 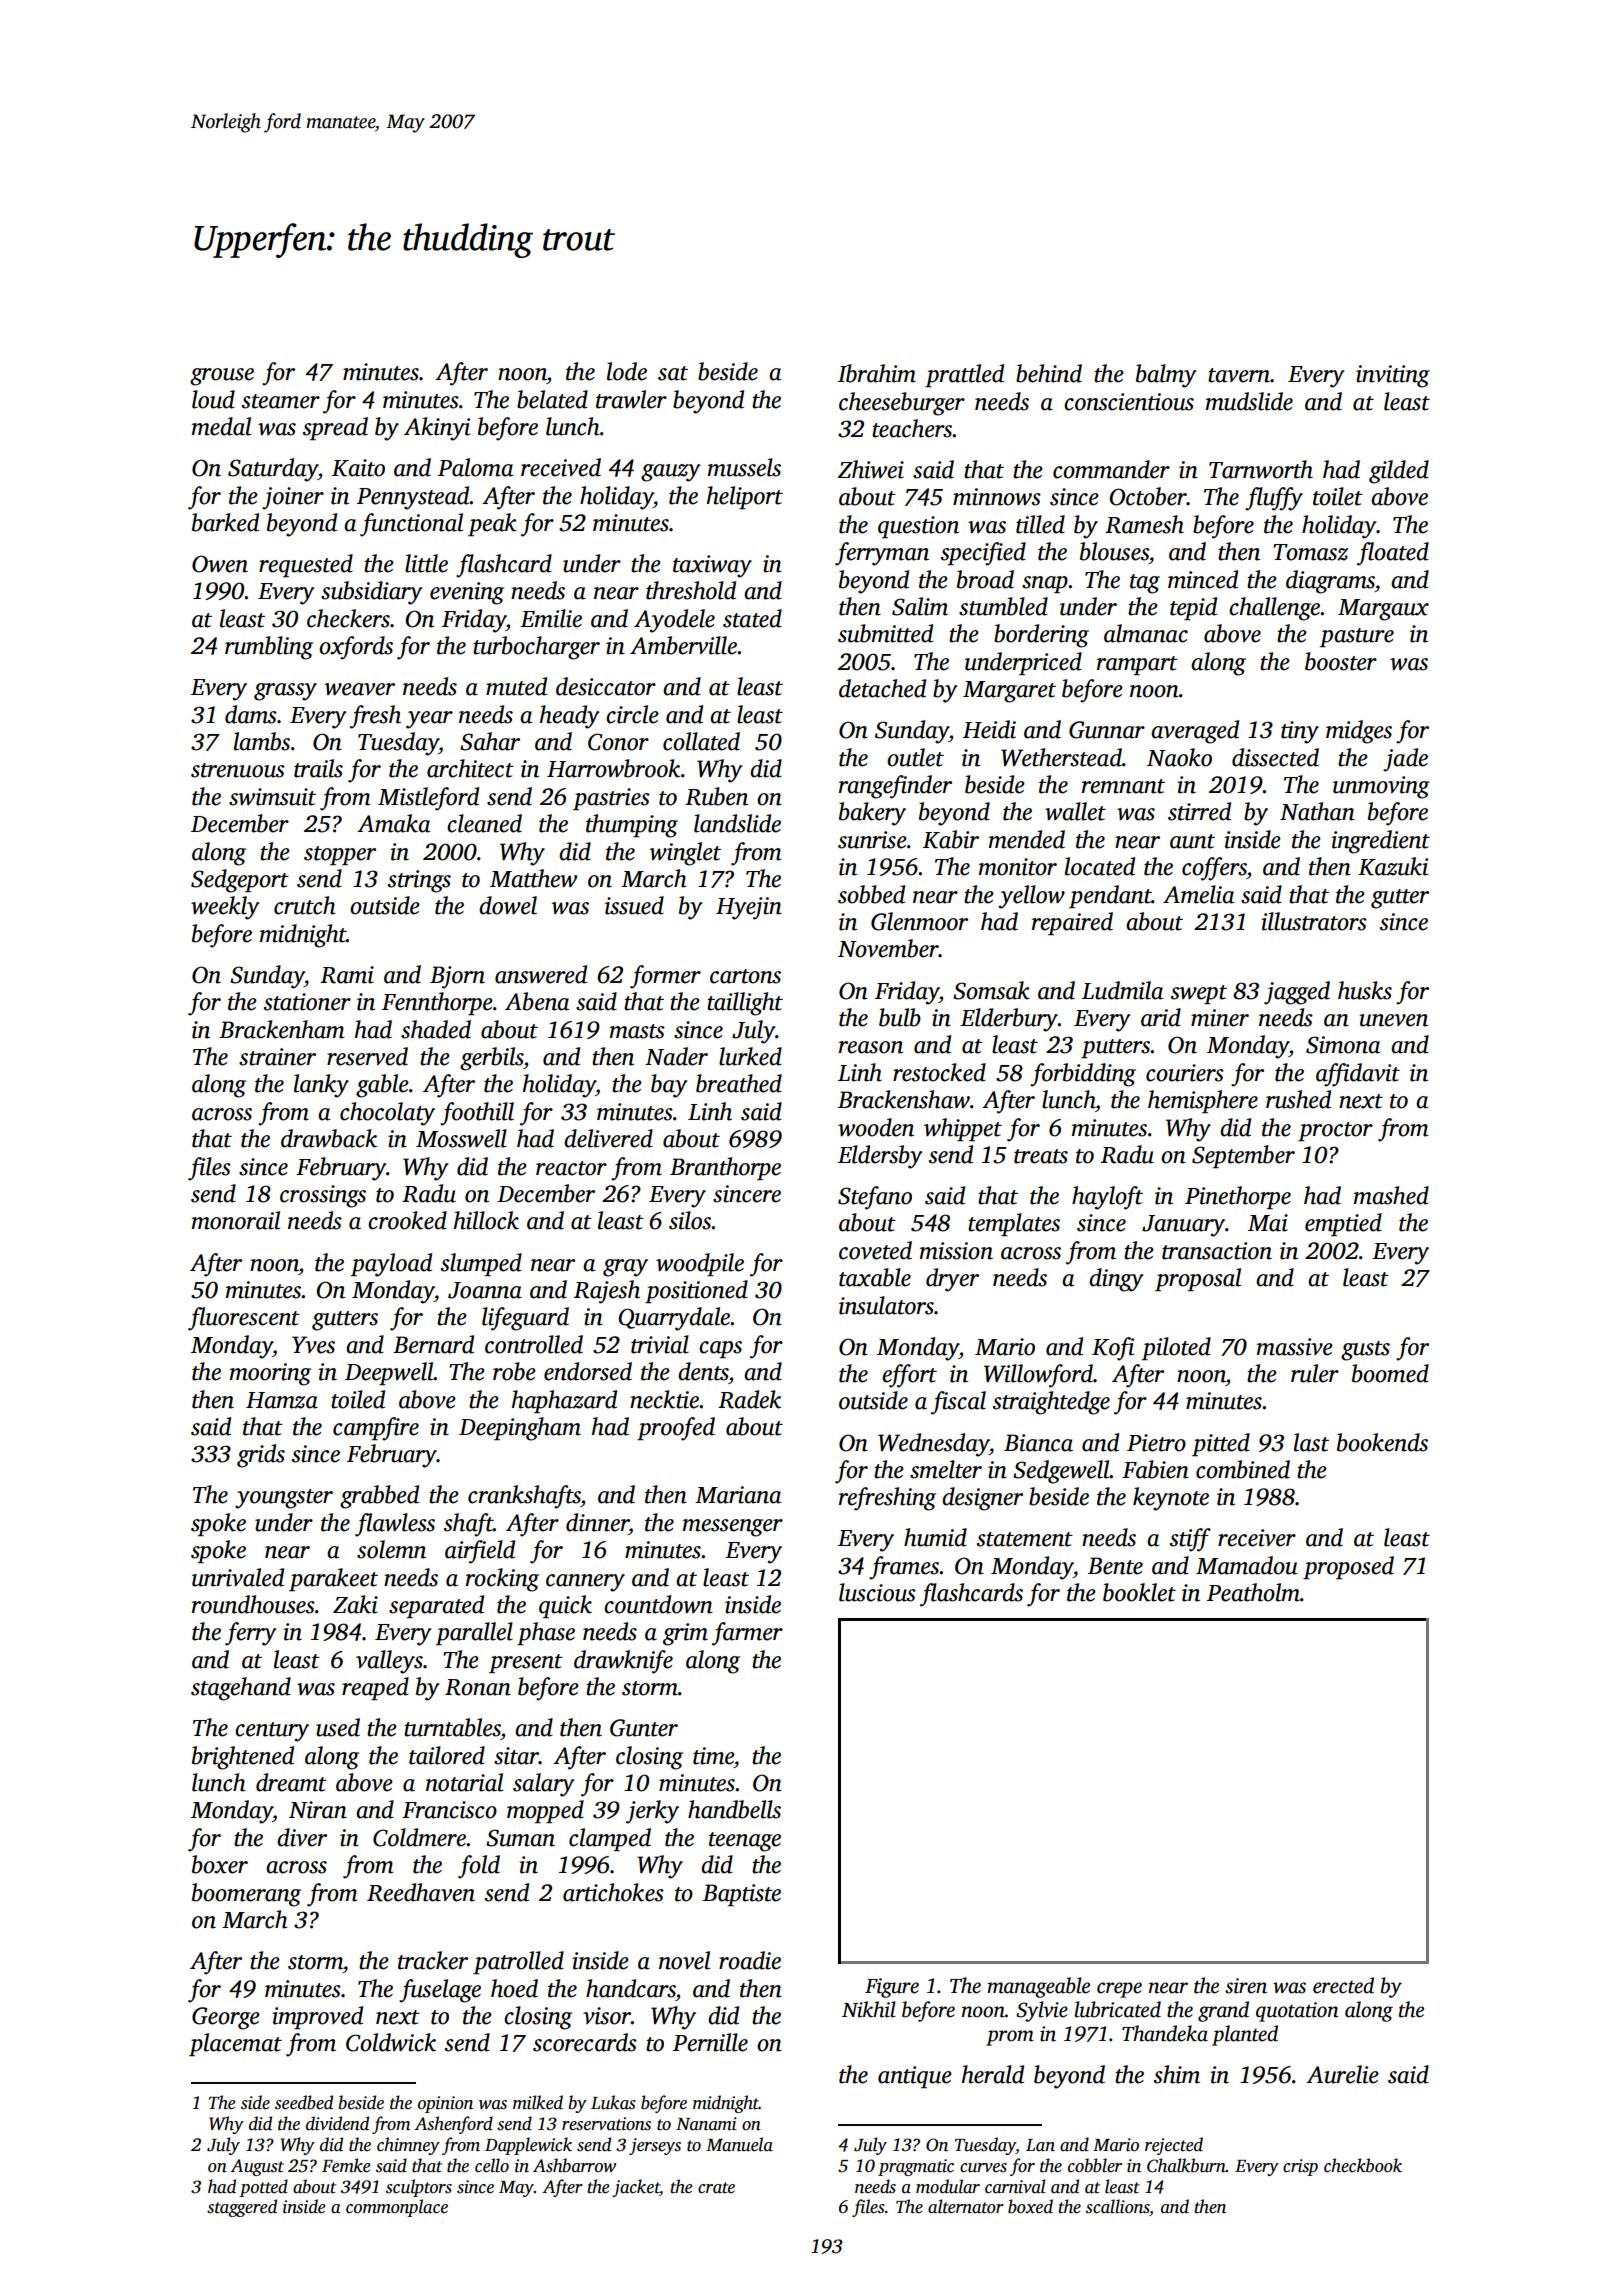 What do you see at coordinates (491, 1059) in the document?
I see `gerbils` at bounding box center [491, 1059].
